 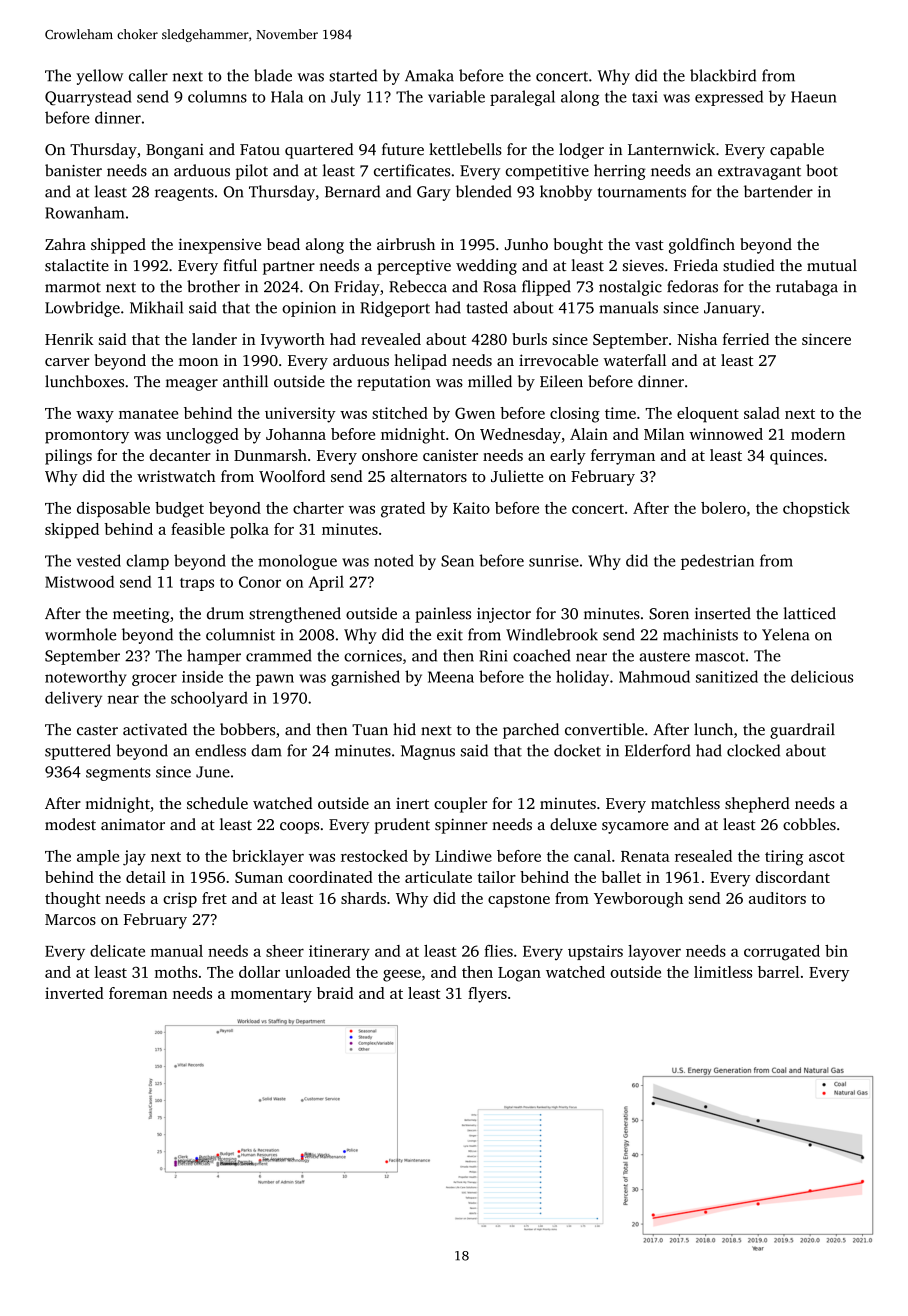 I want to click on Dunmarsh, so click(x=270, y=455).
